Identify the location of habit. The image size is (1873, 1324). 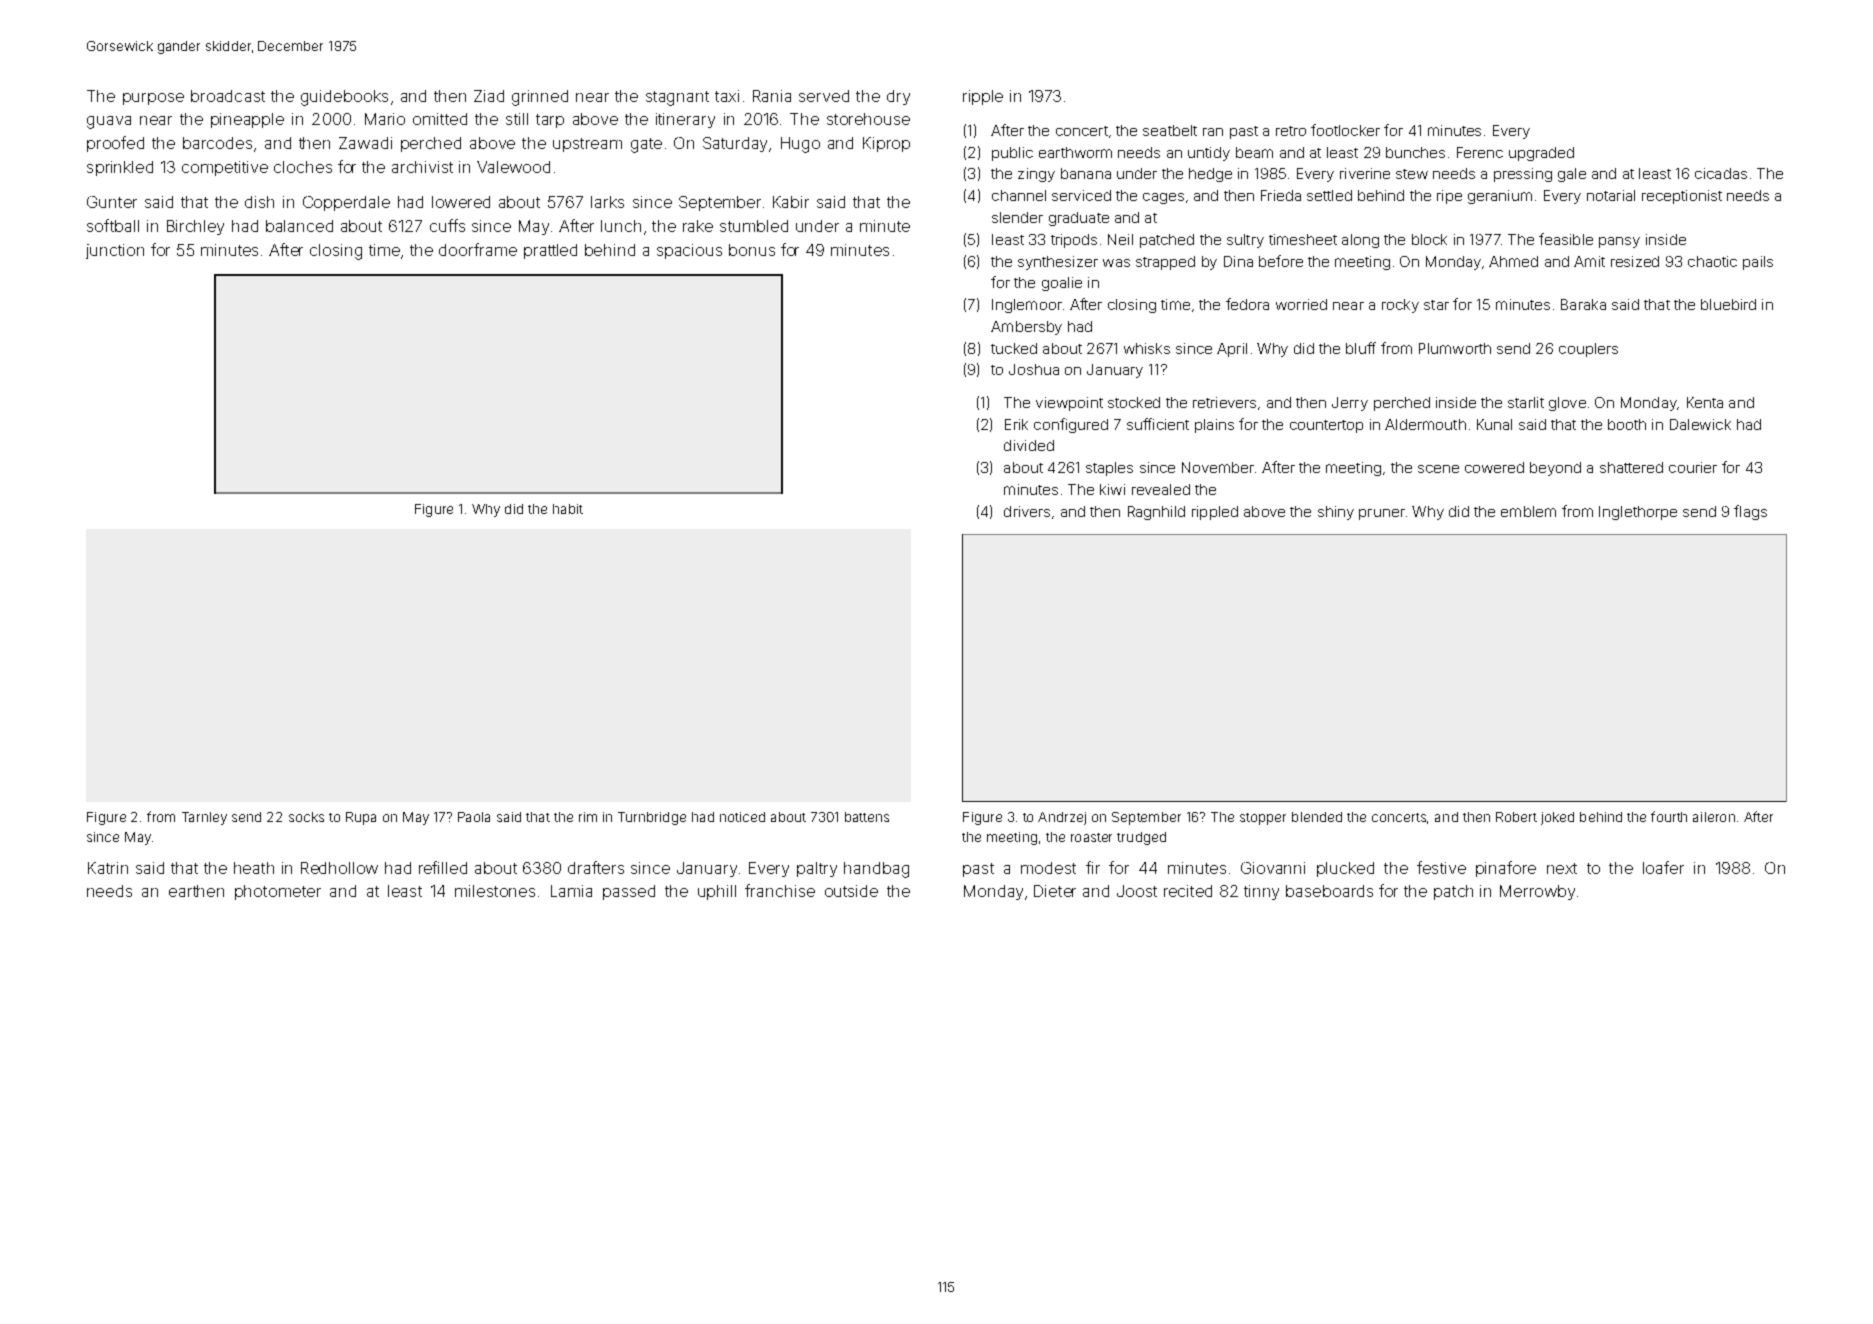
(568, 509).
